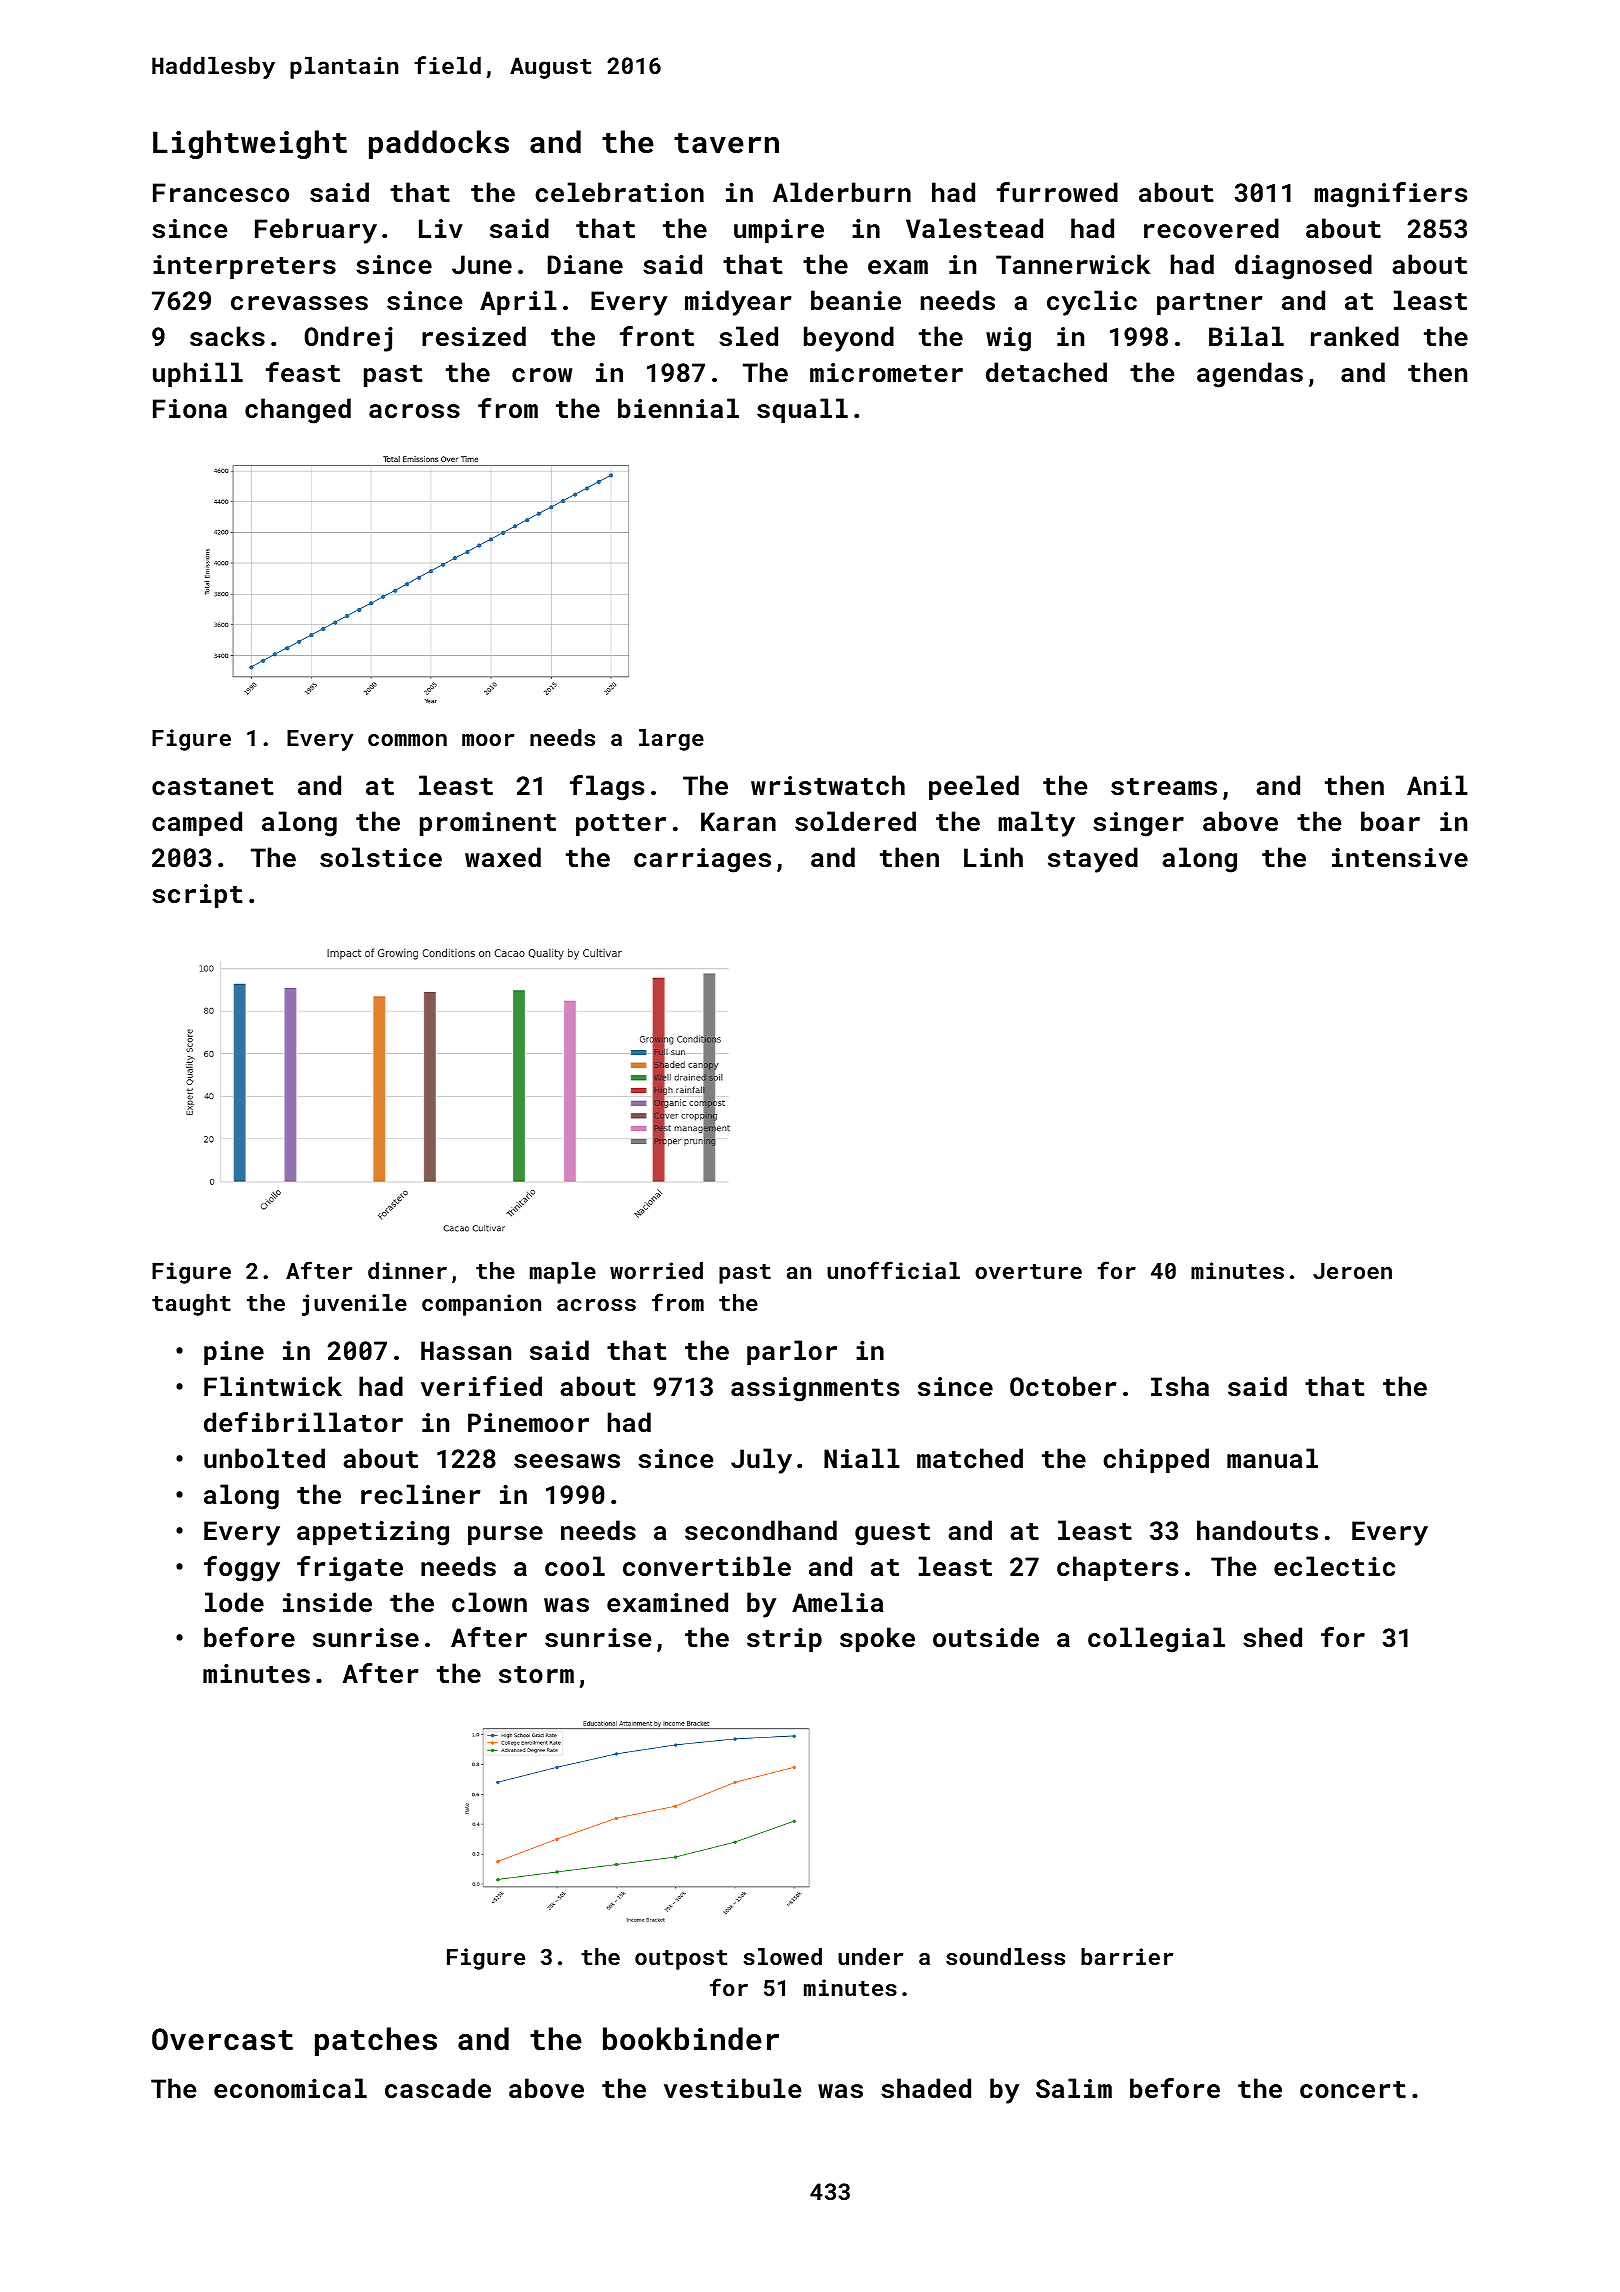 The width and height of the screenshot is (1620, 2292). Describe the element at coordinates (376, 2041) in the screenshot. I see `patches` at that location.
